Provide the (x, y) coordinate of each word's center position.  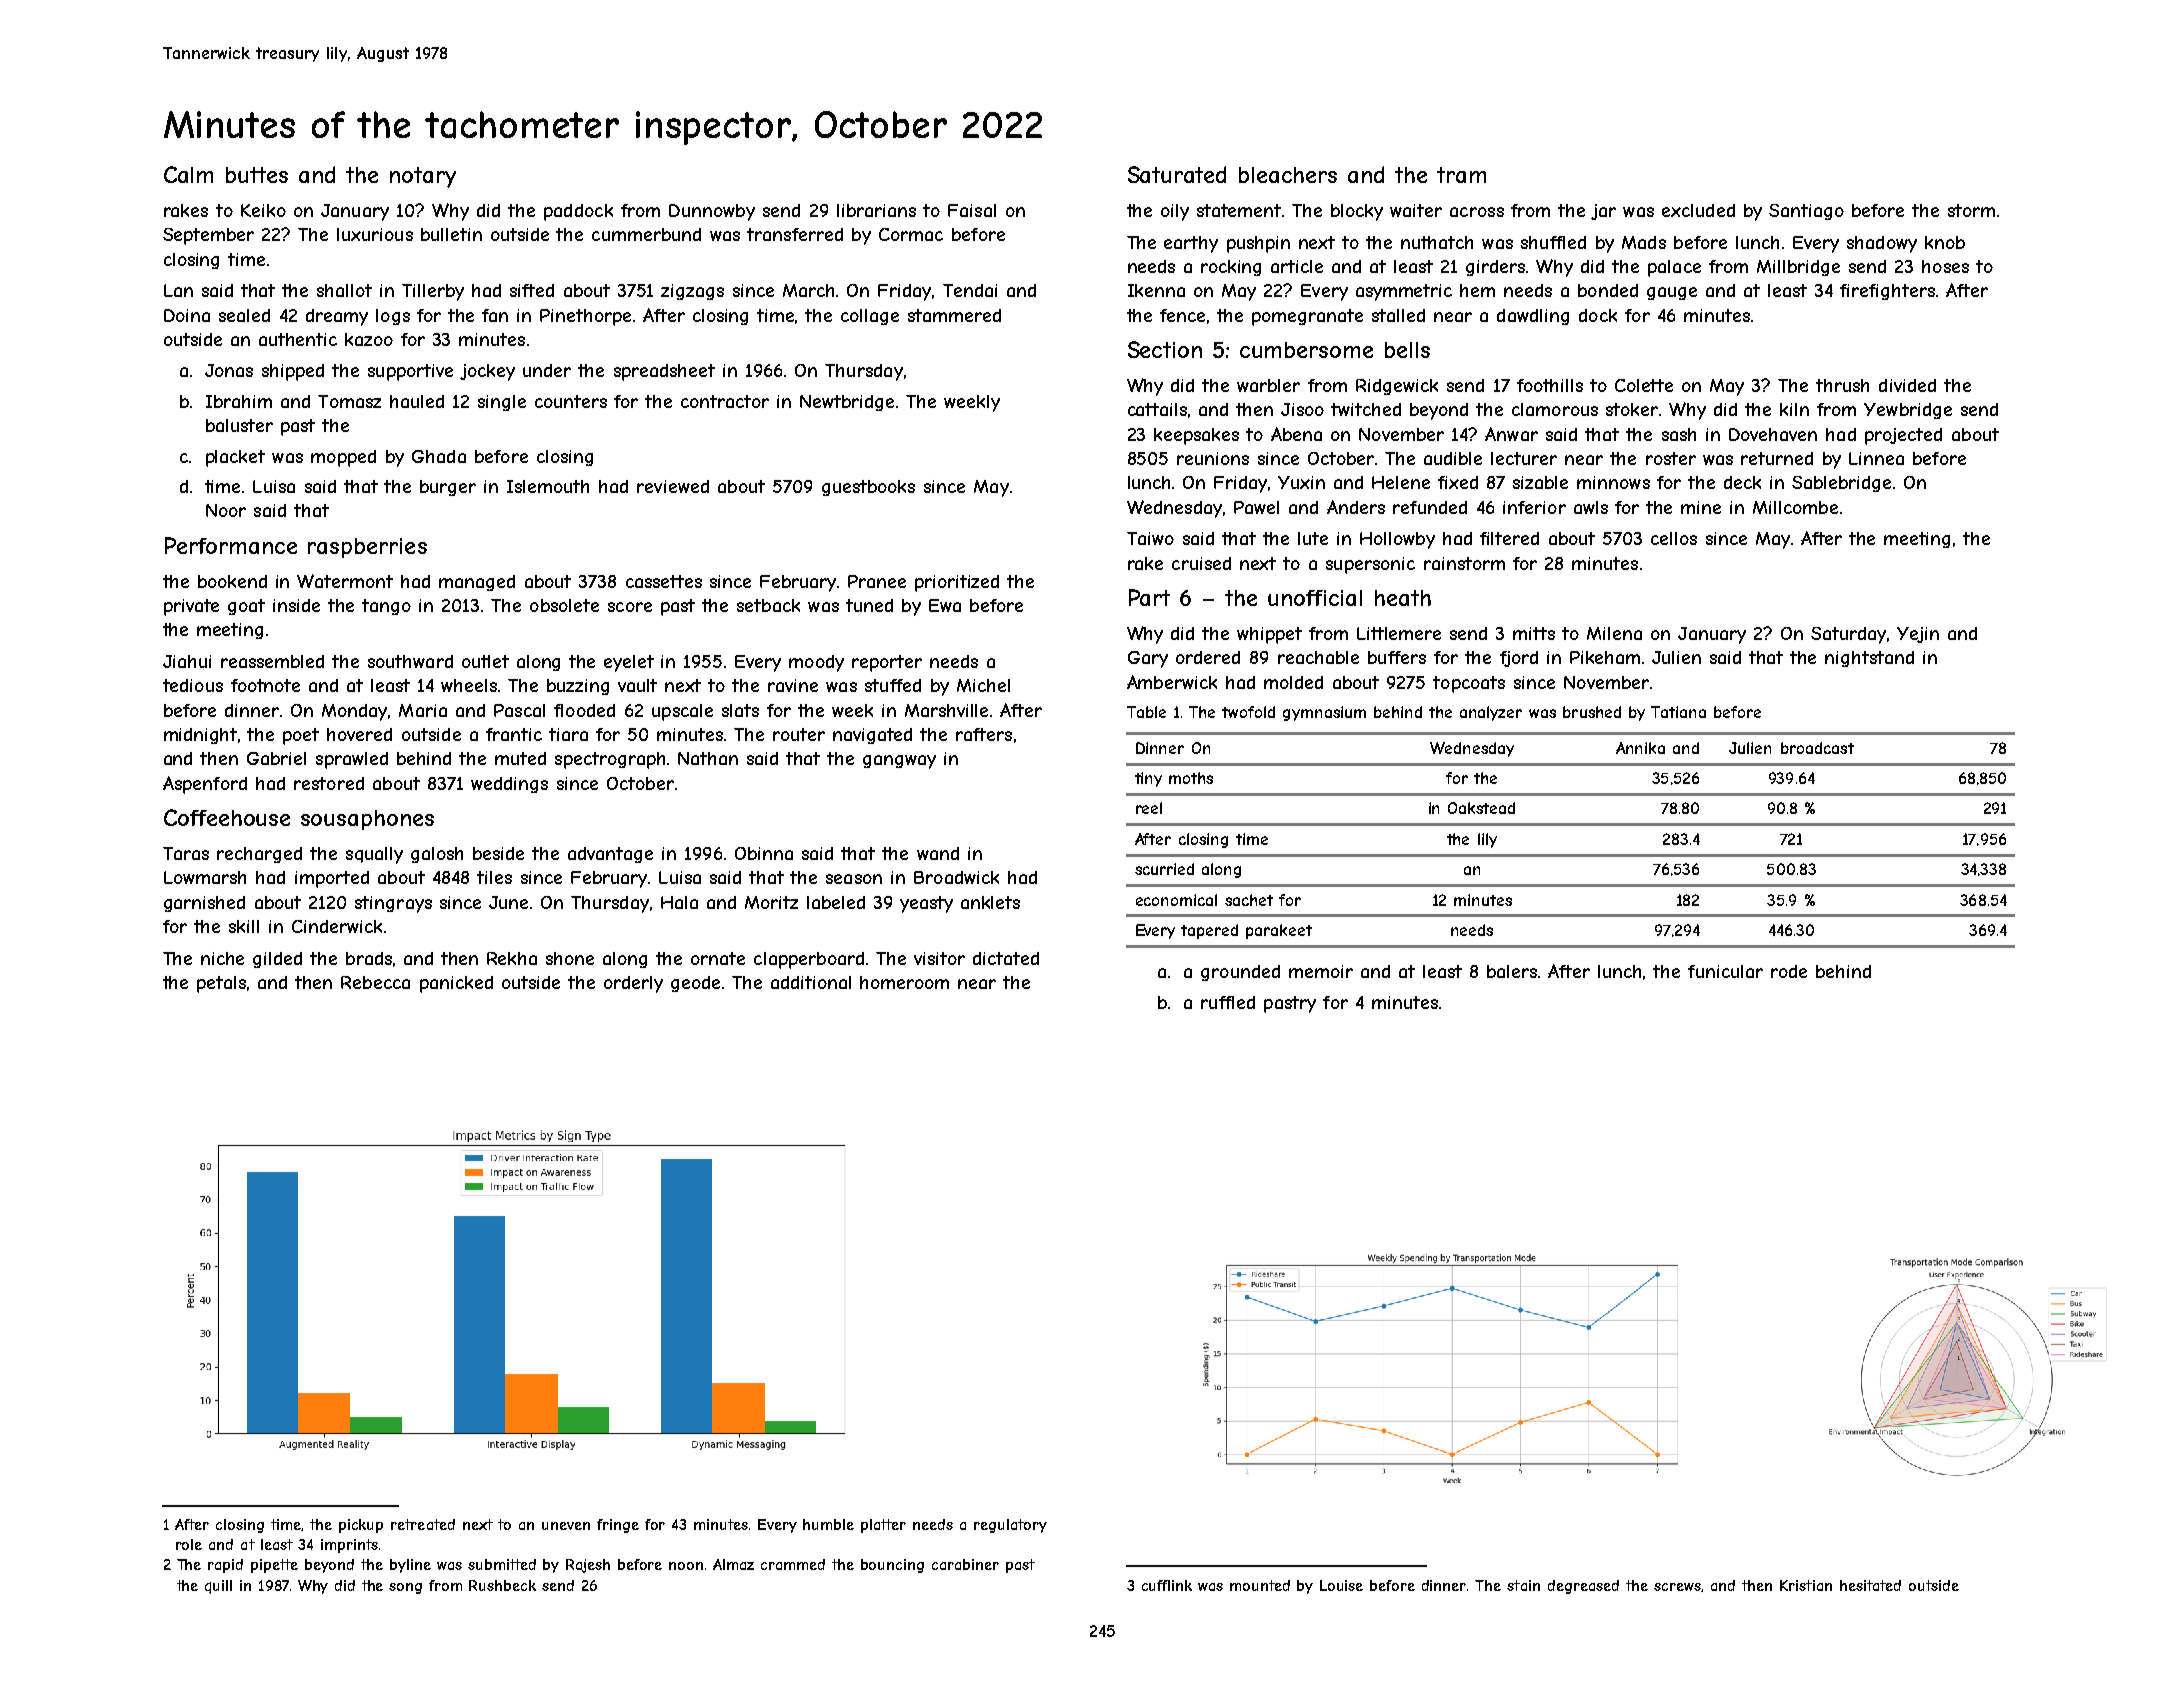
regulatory (1010, 1526)
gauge (1672, 293)
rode (1789, 971)
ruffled (1228, 1002)
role (189, 1544)
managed (477, 583)
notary (423, 177)
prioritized (957, 583)
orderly (633, 984)
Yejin (1918, 635)
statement (1239, 210)
